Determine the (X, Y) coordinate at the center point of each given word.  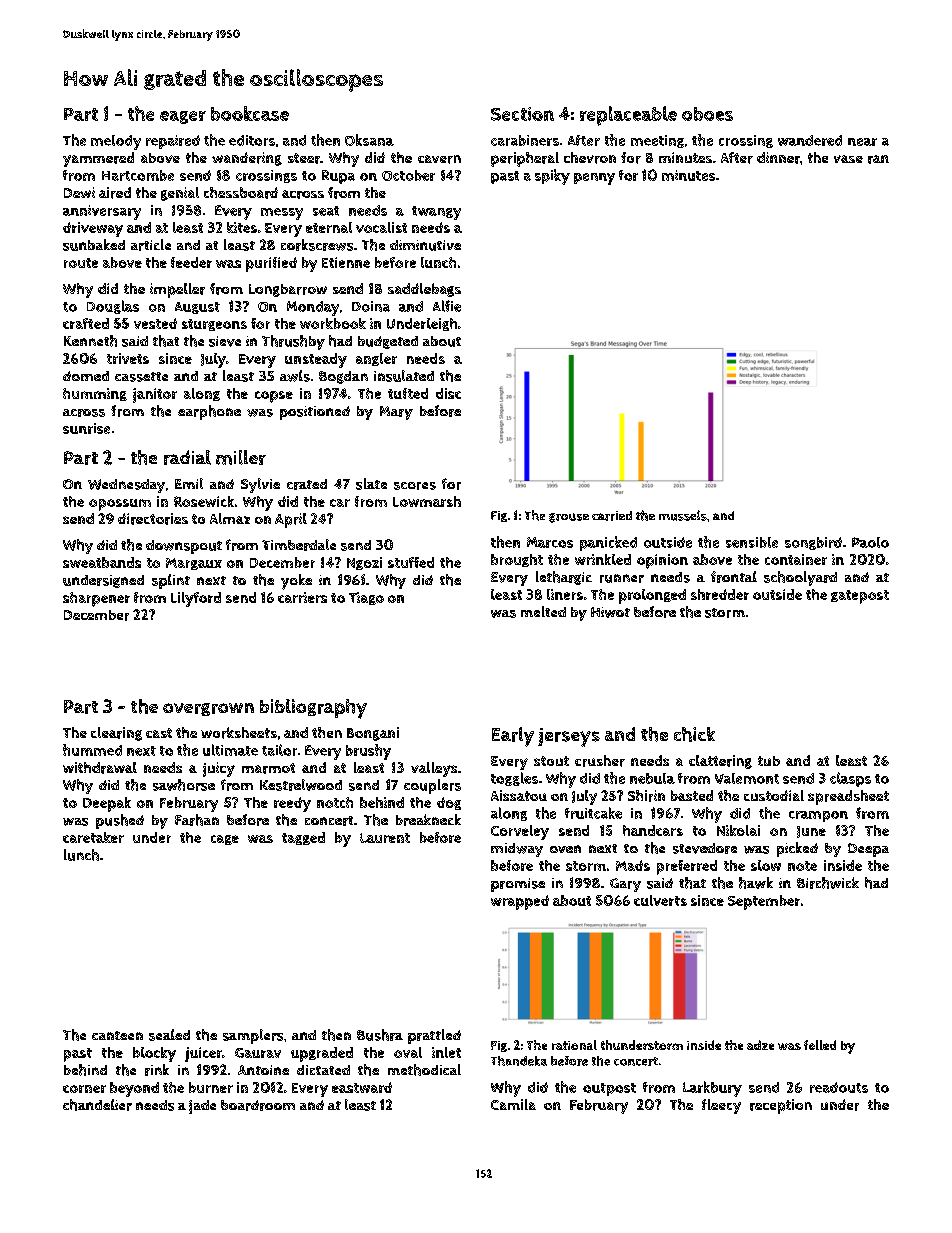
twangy (436, 213)
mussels (683, 515)
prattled (434, 1036)
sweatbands (102, 562)
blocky (154, 1054)
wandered (810, 140)
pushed (120, 821)
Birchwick (828, 883)
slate (371, 484)
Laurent (385, 838)
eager (183, 117)
